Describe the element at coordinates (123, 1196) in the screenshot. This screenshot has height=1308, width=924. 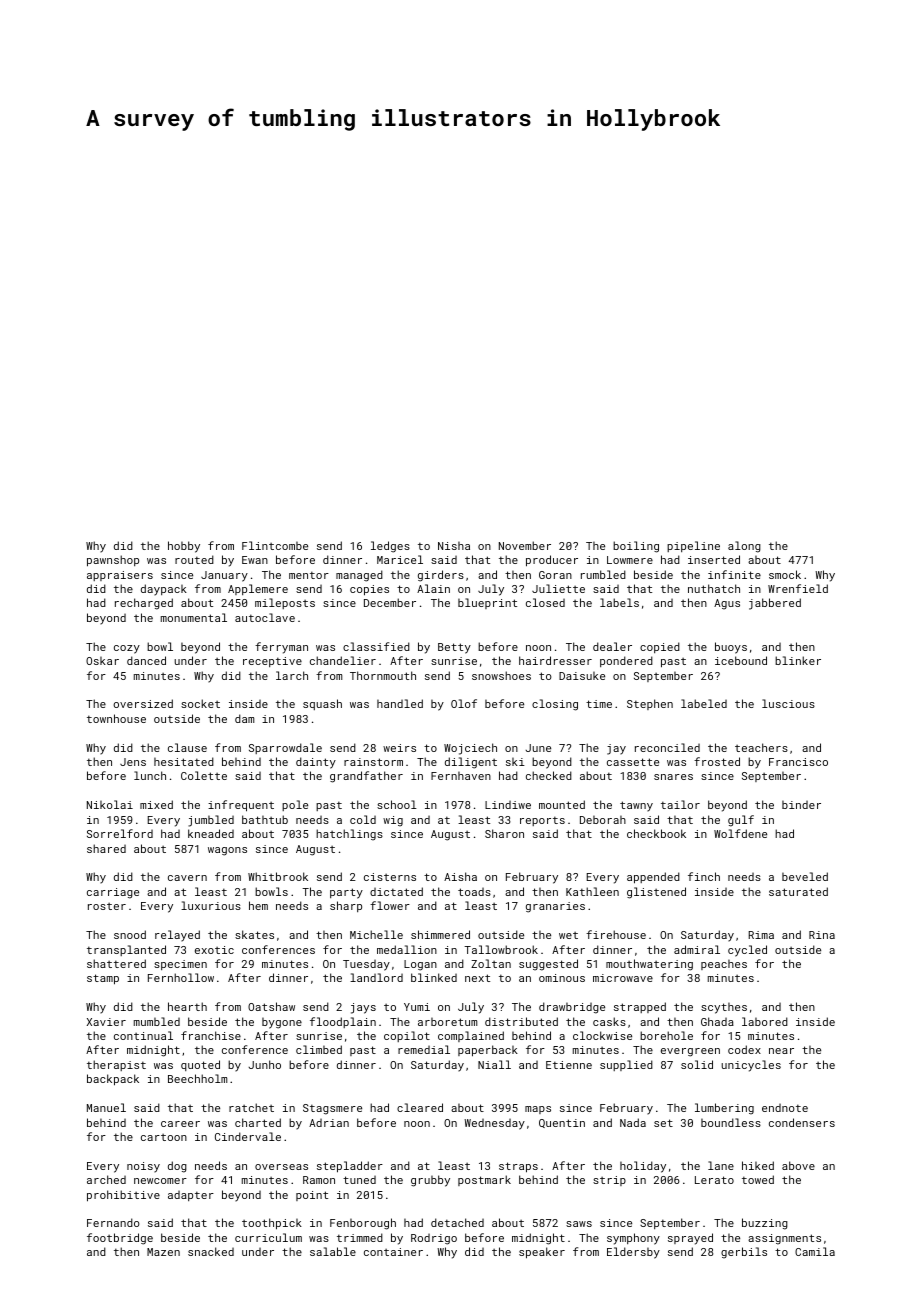
I see `prohibitive` at that location.
